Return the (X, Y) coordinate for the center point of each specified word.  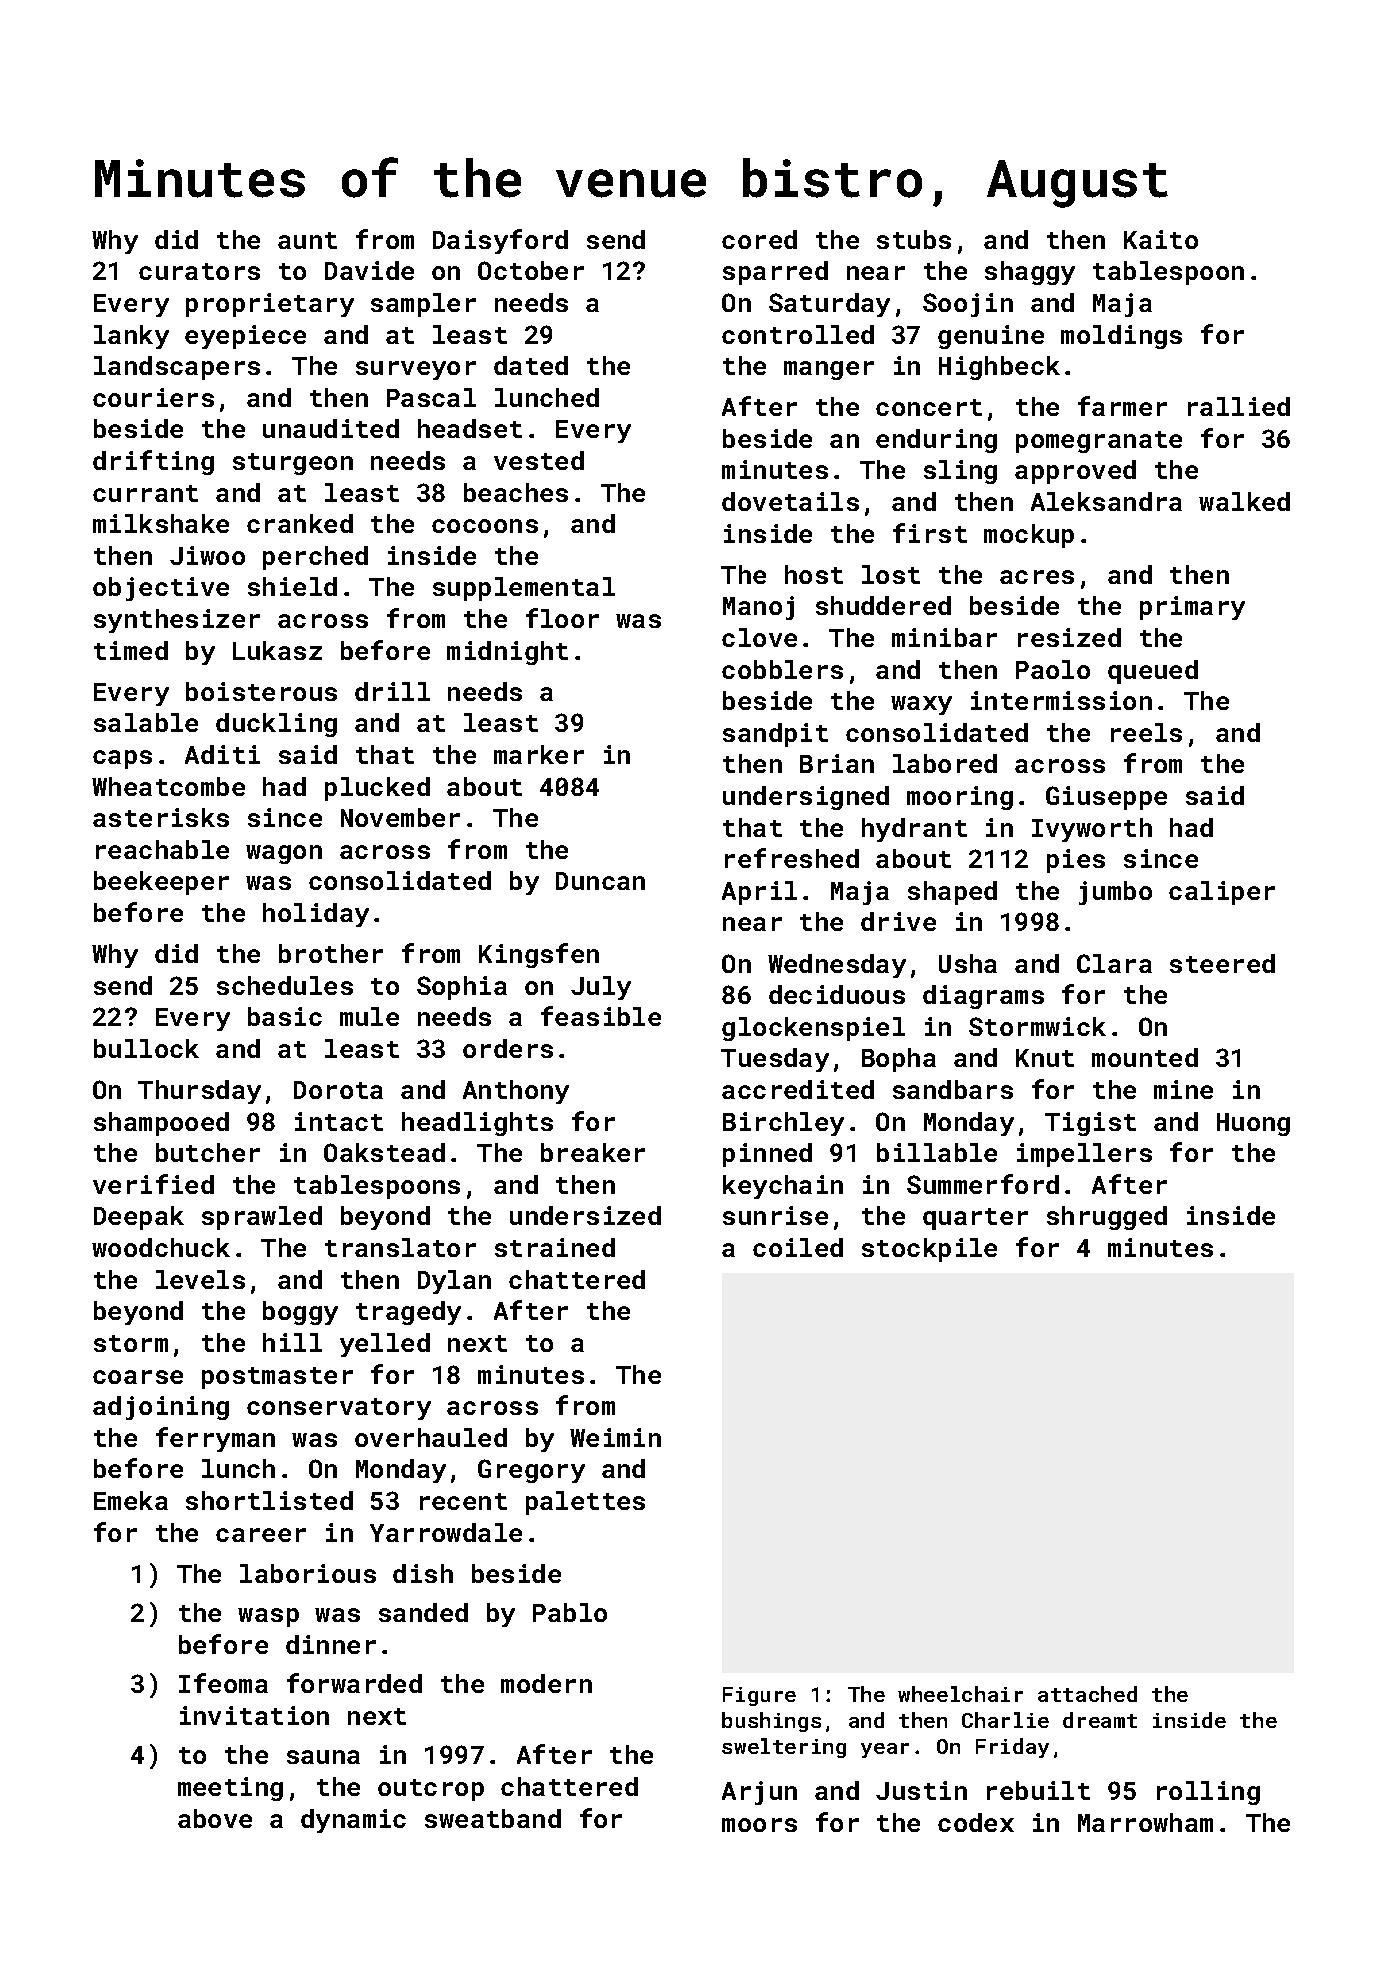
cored (759, 239)
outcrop (431, 1790)
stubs (914, 239)
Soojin (968, 305)
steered (1222, 963)
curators (199, 271)
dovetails (790, 501)
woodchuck (161, 1247)
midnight (507, 653)
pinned (767, 1155)
